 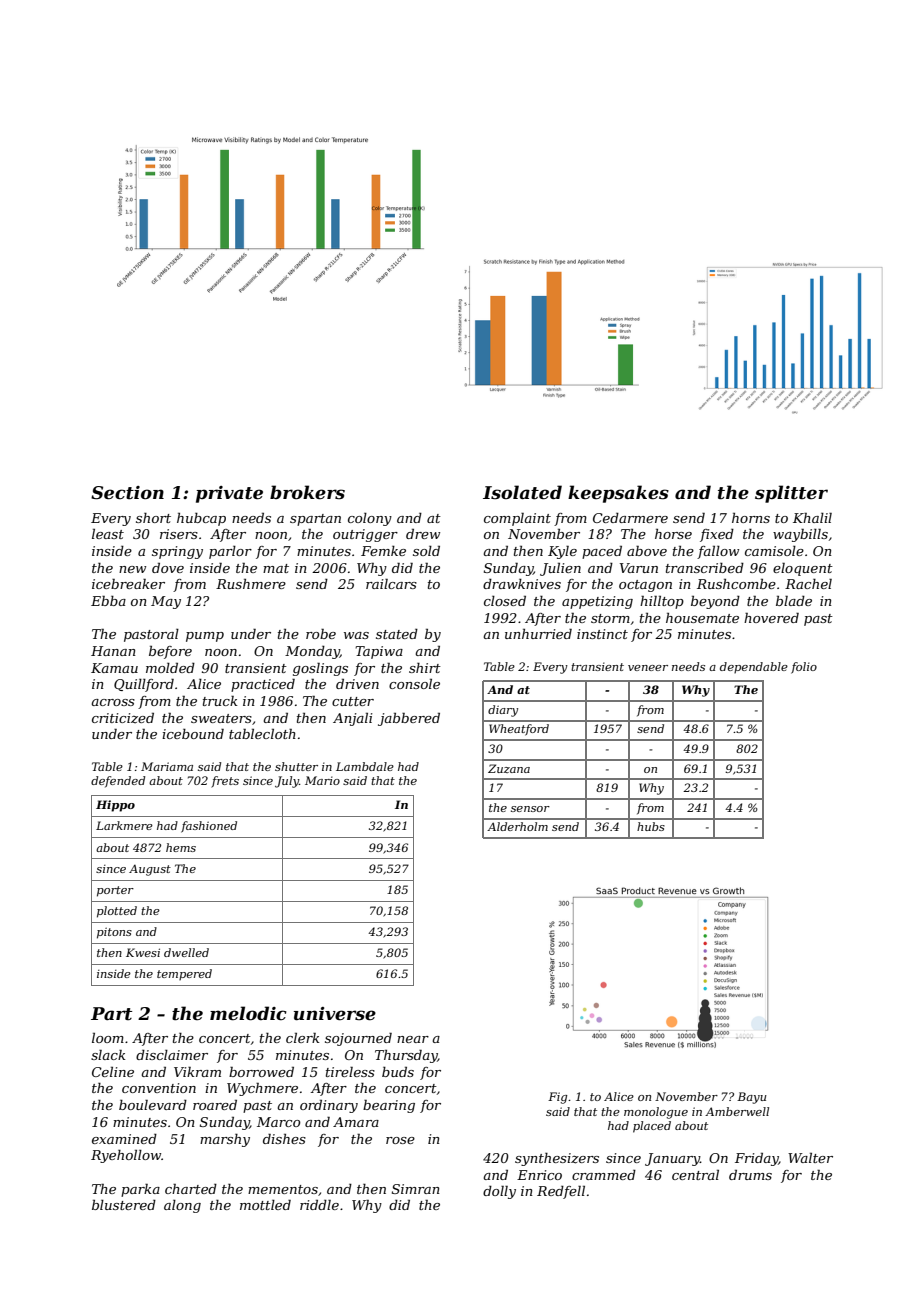 What do you see at coordinates (379, 652) in the screenshot?
I see `Tapiwa` at bounding box center [379, 652].
